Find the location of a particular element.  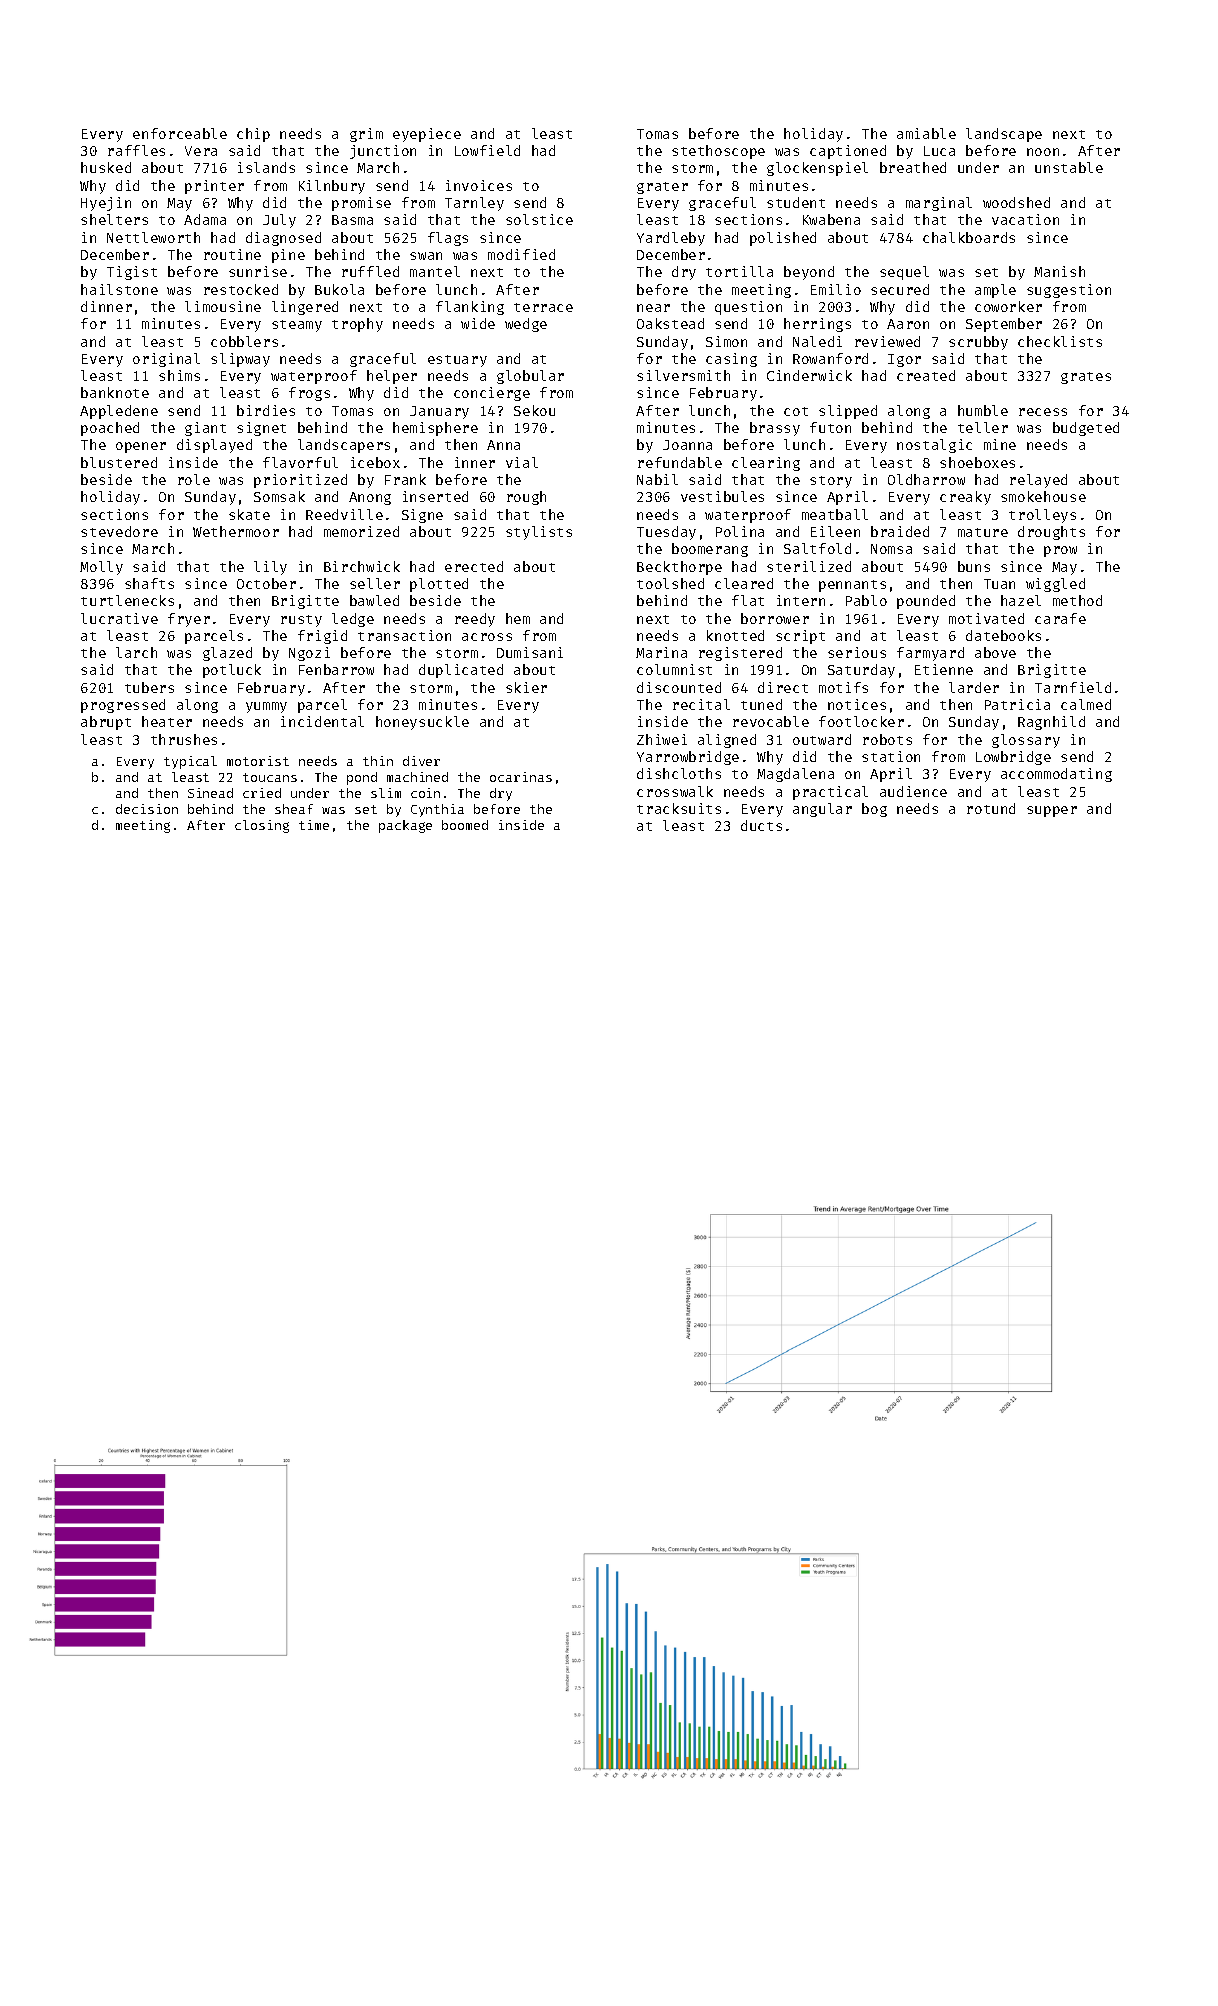

above is located at coordinates (995, 652).
